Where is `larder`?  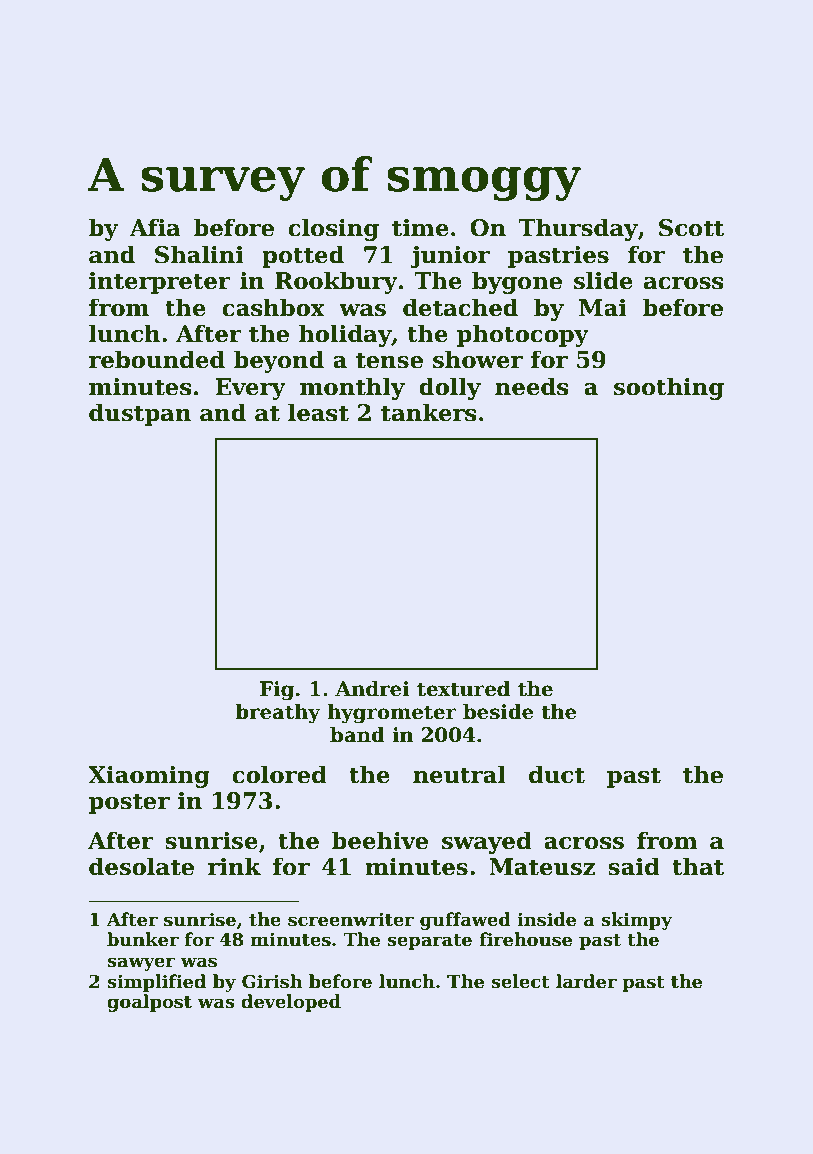 larder is located at coordinates (586, 981).
